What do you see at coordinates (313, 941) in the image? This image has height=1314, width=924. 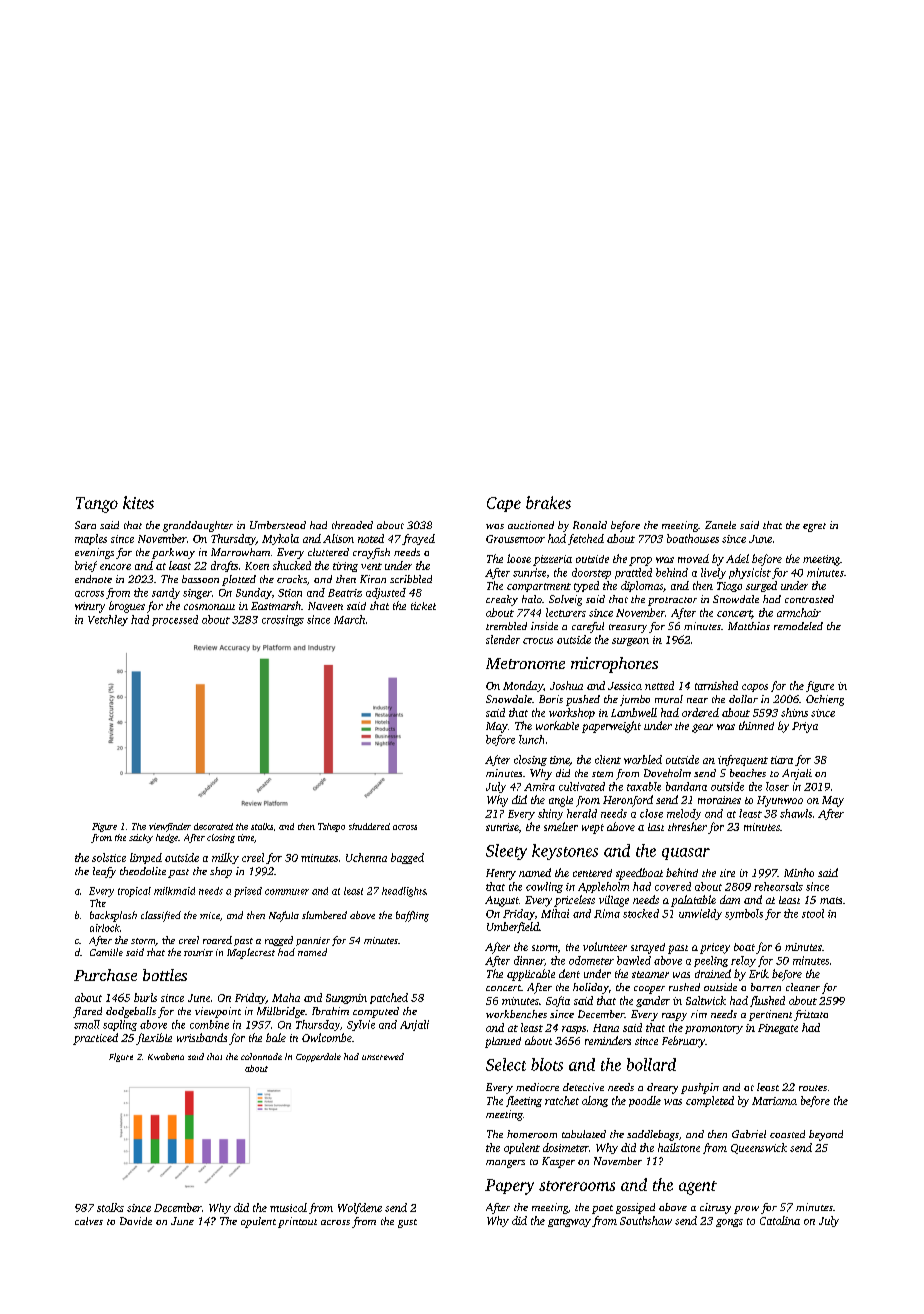 I see `pannier` at bounding box center [313, 941].
